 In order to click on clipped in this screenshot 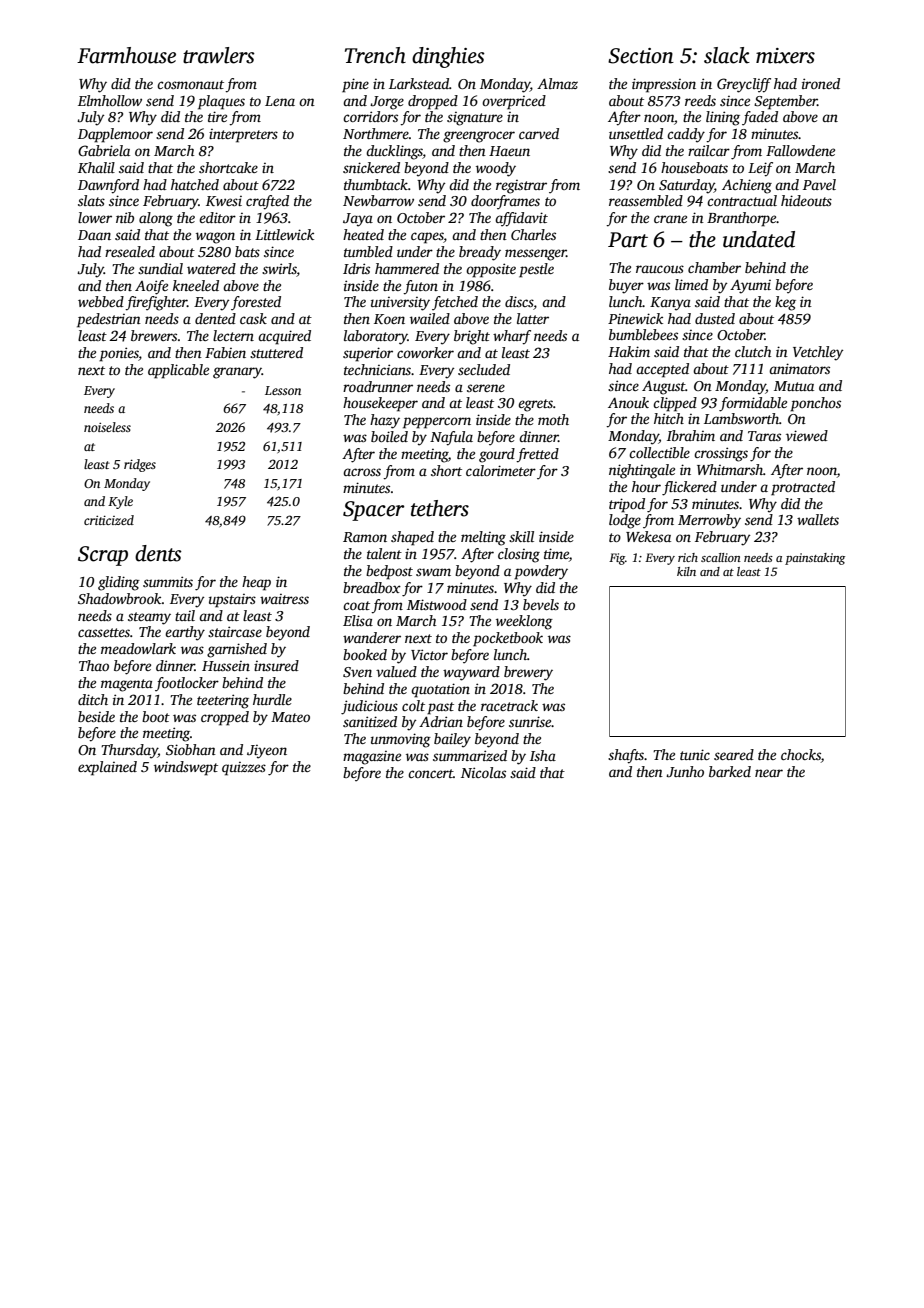, I will do `click(675, 404)`.
